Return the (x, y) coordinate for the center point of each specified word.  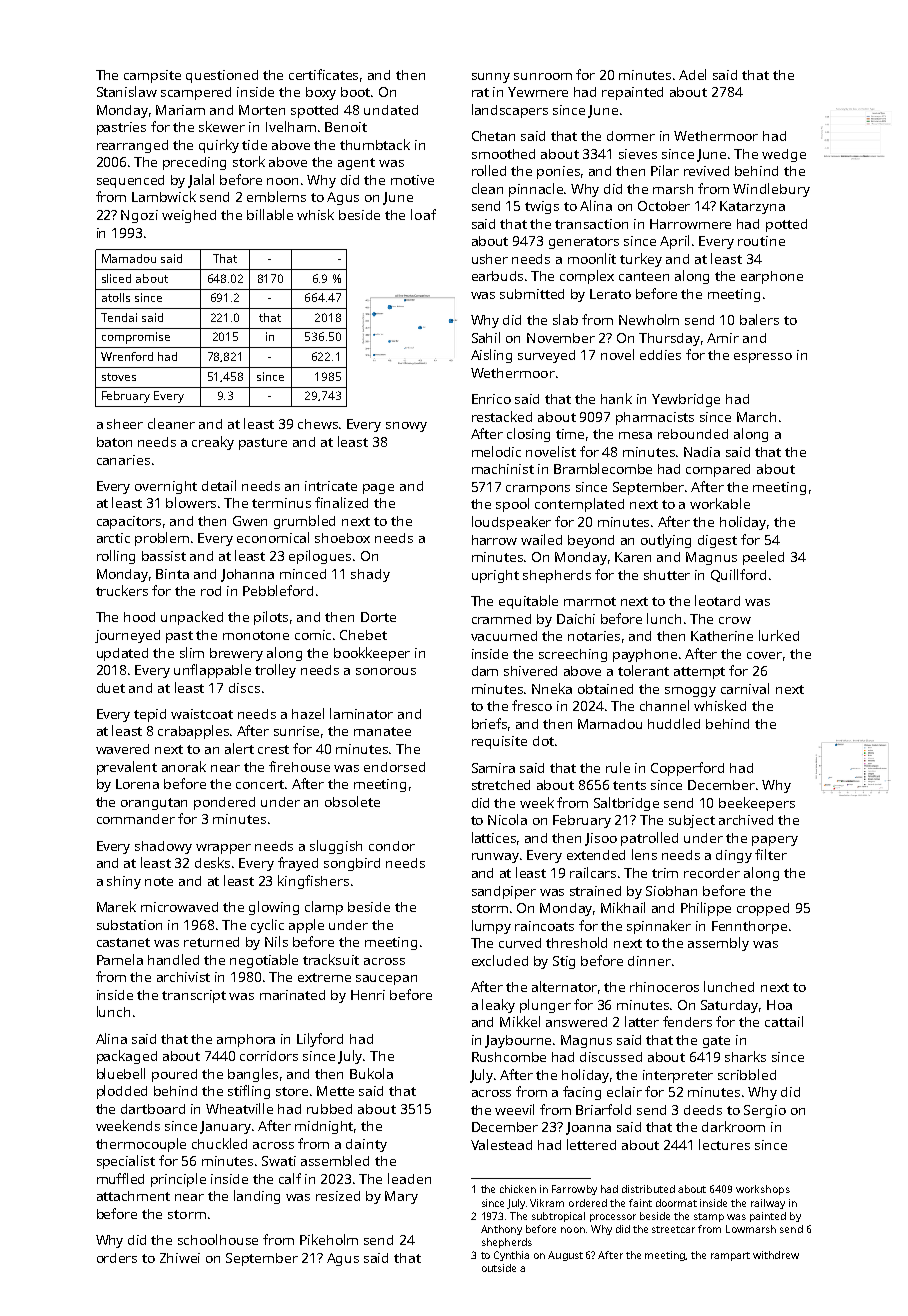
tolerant (643, 670)
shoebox (342, 538)
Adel (692, 74)
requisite (499, 742)
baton (114, 442)
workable (720, 503)
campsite (152, 76)
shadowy (163, 847)
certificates (323, 74)
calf (290, 1178)
